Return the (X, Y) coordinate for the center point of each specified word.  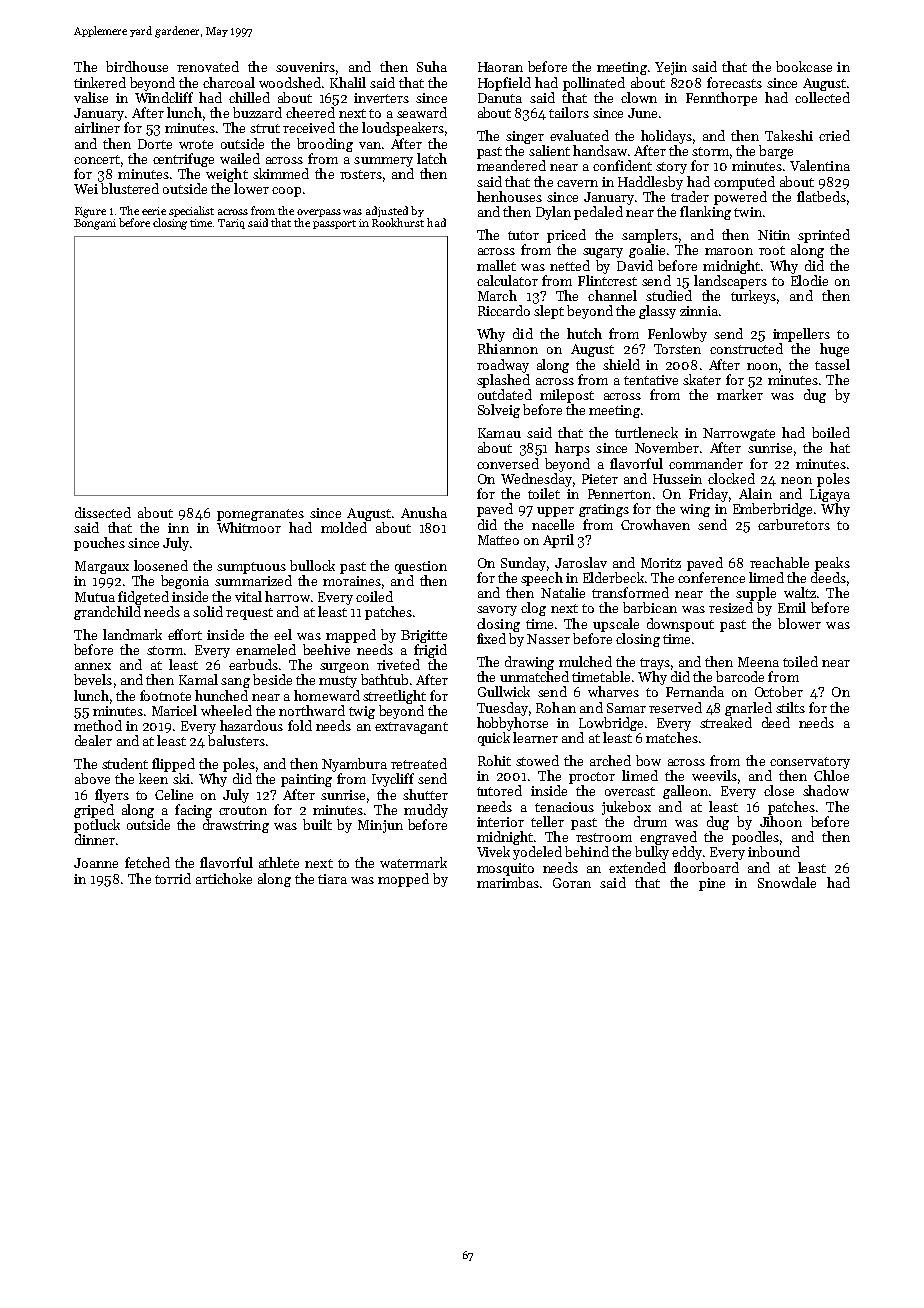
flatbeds (821, 196)
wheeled (226, 710)
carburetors (794, 524)
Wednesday (536, 480)
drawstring (236, 826)
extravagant (411, 728)
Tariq (231, 224)
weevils (714, 775)
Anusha (424, 512)
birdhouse (137, 66)
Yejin (671, 68)
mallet (496, 265)
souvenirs (305, 67)
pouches (99, 544)
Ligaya (830, 495)
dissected (103, 512)
